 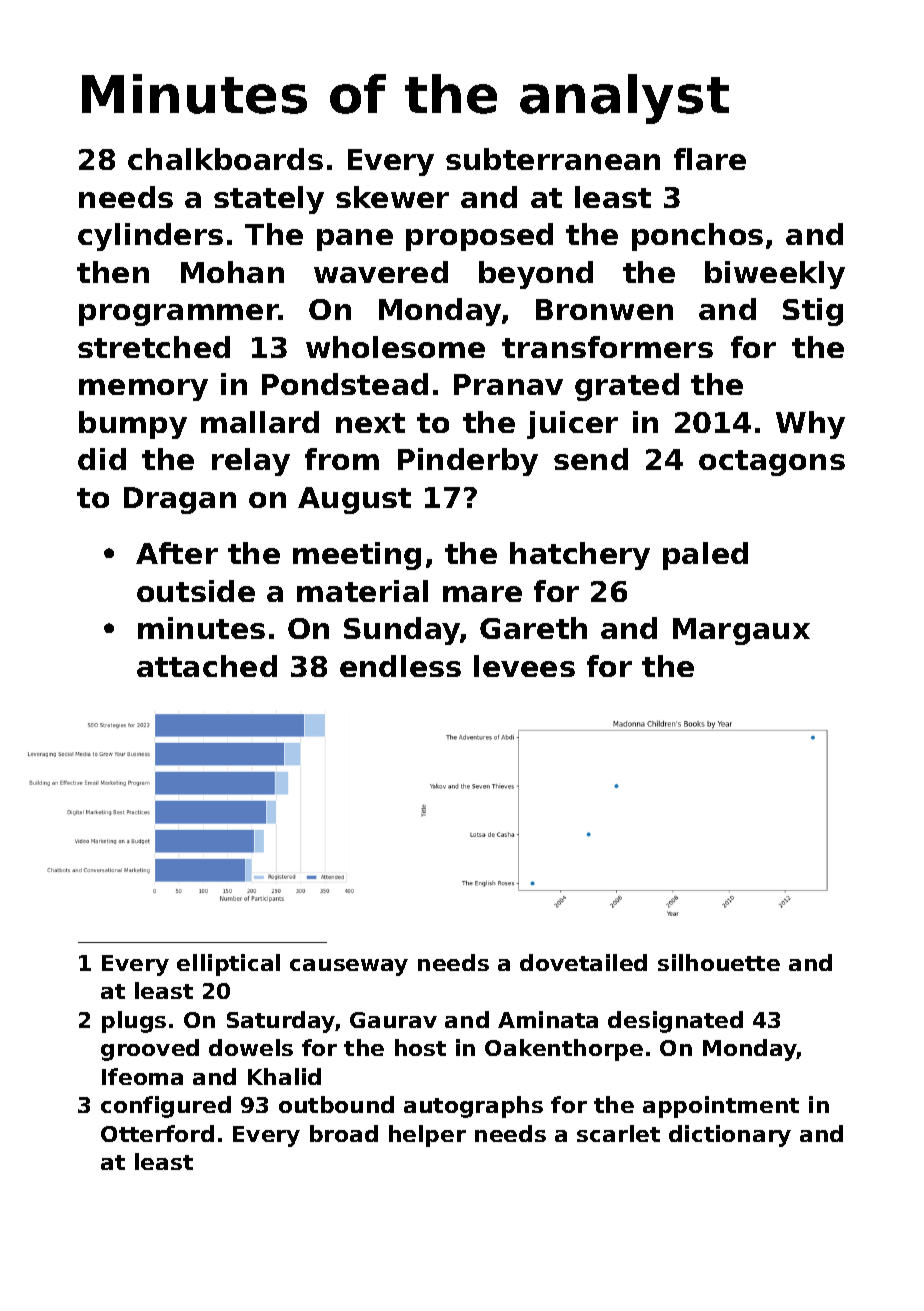 What do you see at coordinates (524, 666) in the page?
I see `levees` at bounding box center [524, 666].
